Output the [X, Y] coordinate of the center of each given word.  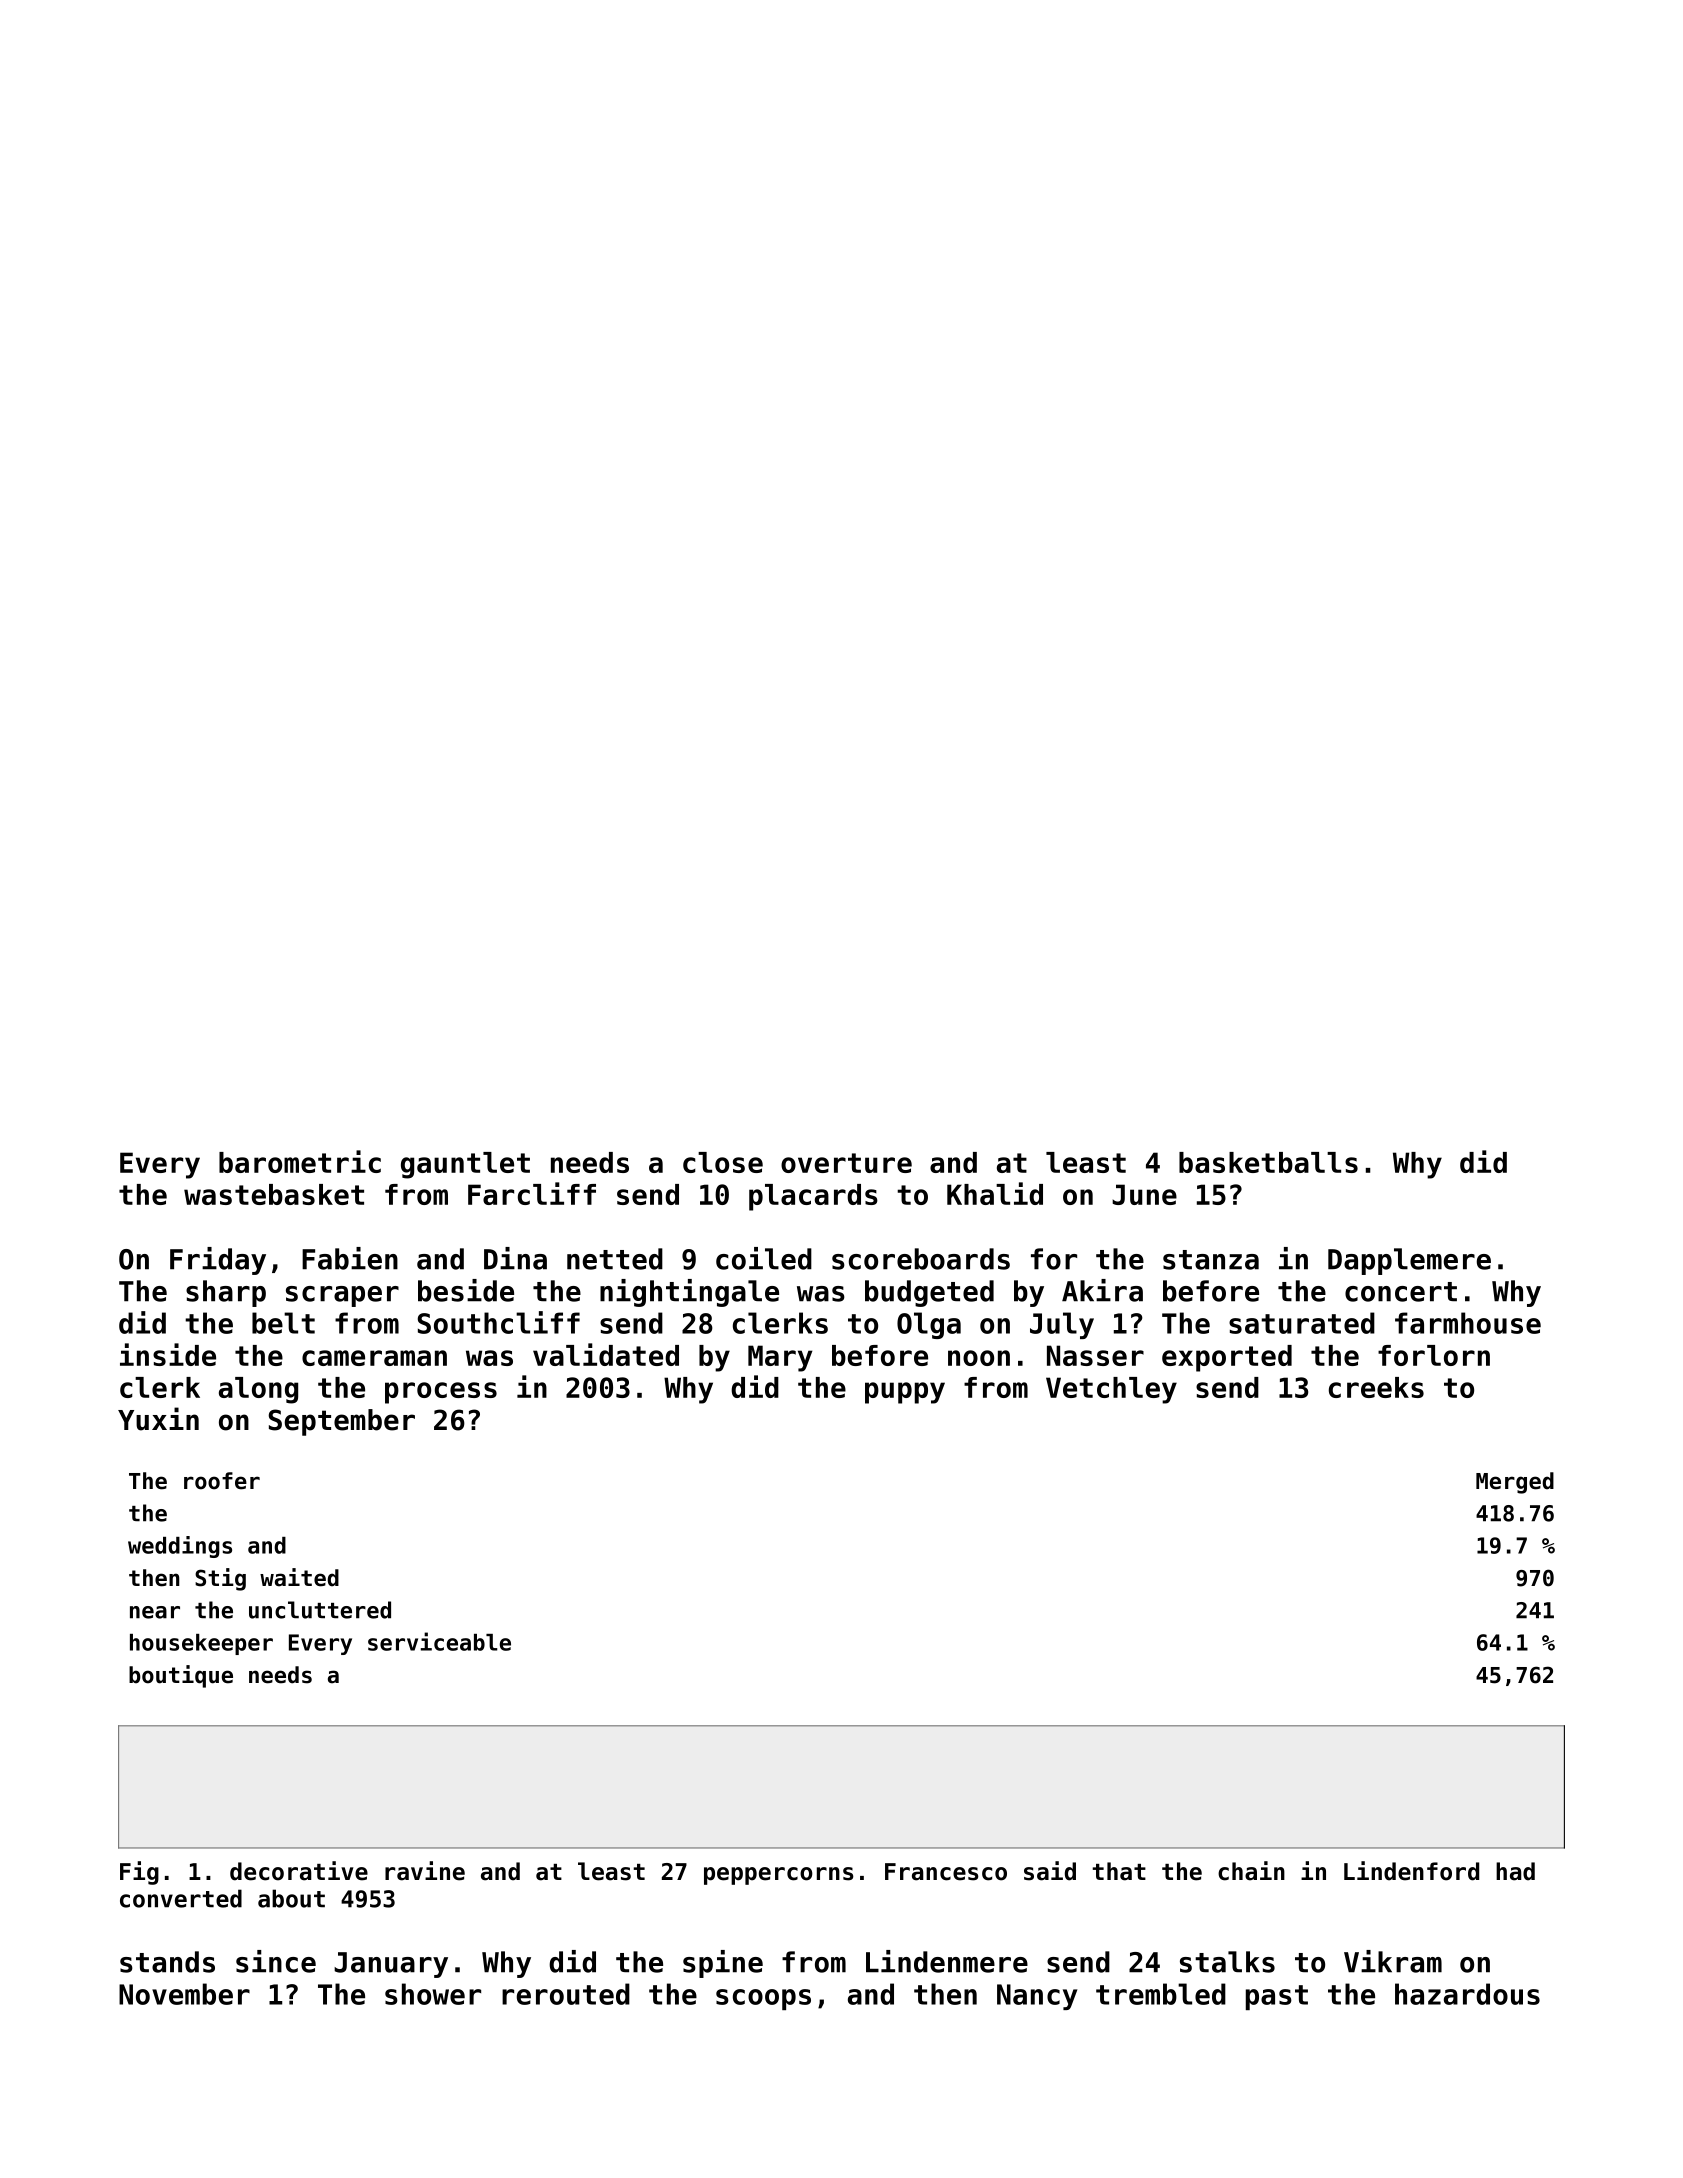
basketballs [1268, 1162]
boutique [181, 1676]
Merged [1515, 1483]
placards [813, 1197]
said [1050, 1871]
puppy [905, 1393]
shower [433, 1994]
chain [1251, 1871]
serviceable [439, 1641]
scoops [763, 1999]
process [441, 1393]
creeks [1376, 1387]
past [1277, 1997]
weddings [180, 1547]
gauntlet [465, 1165]
